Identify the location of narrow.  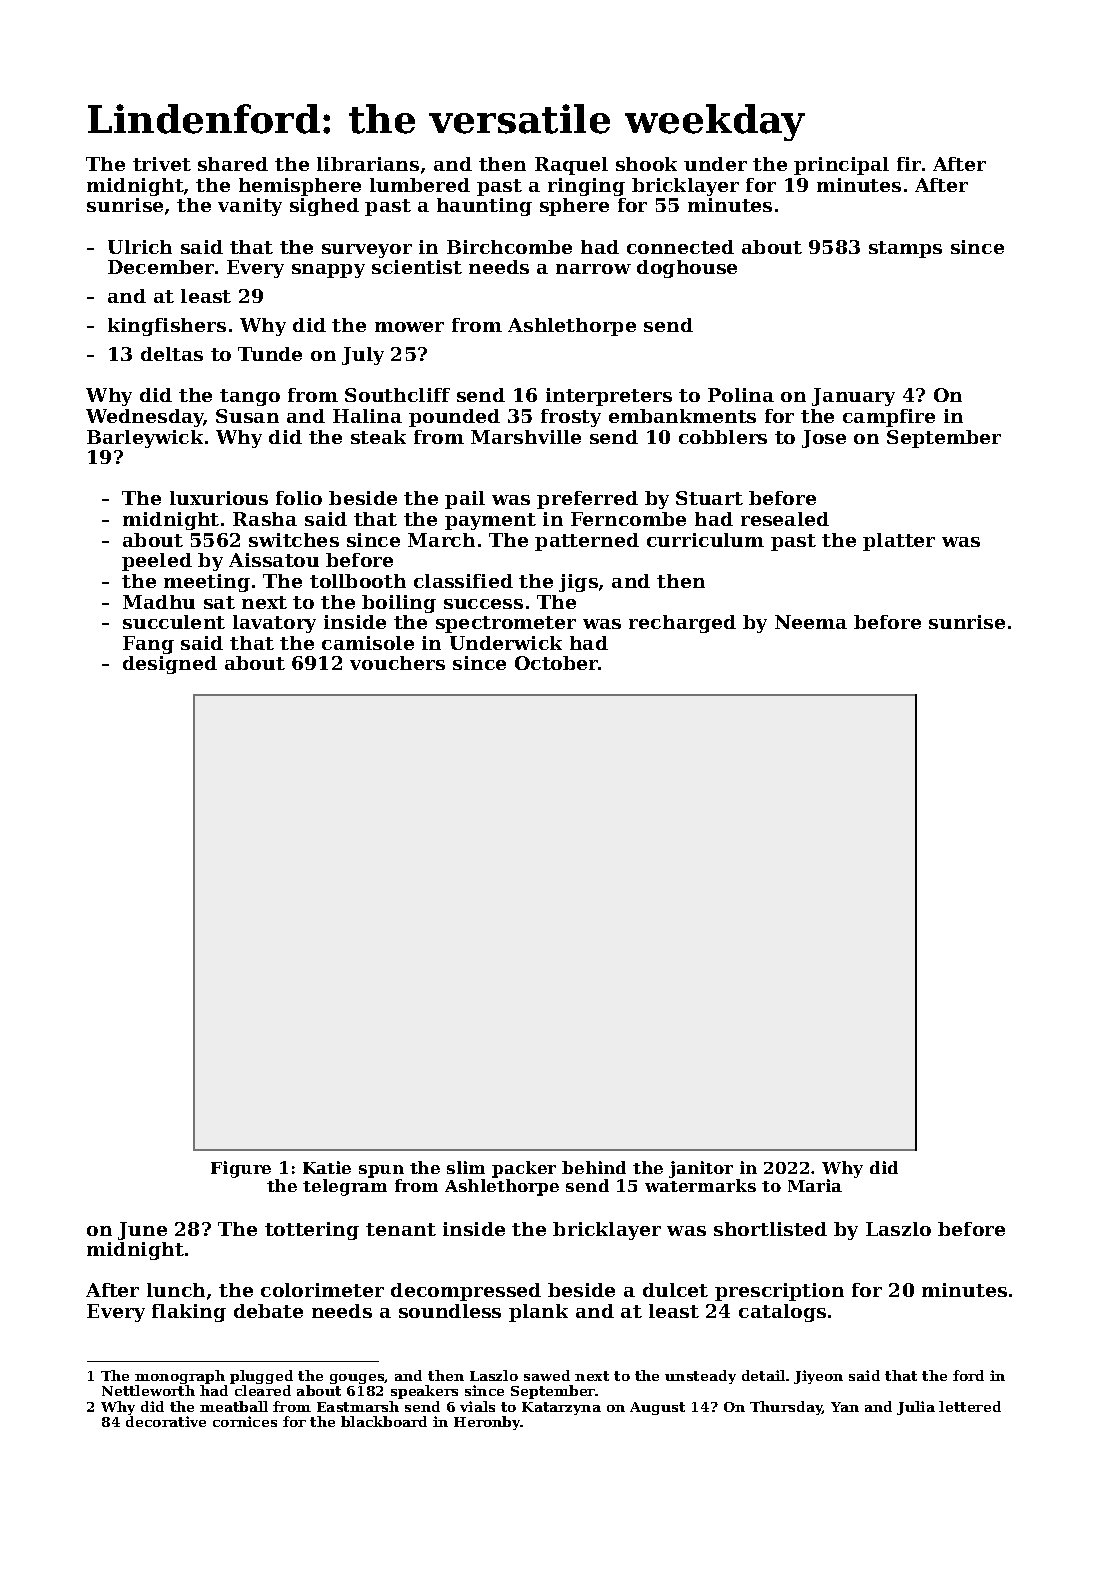
(593, 269).
